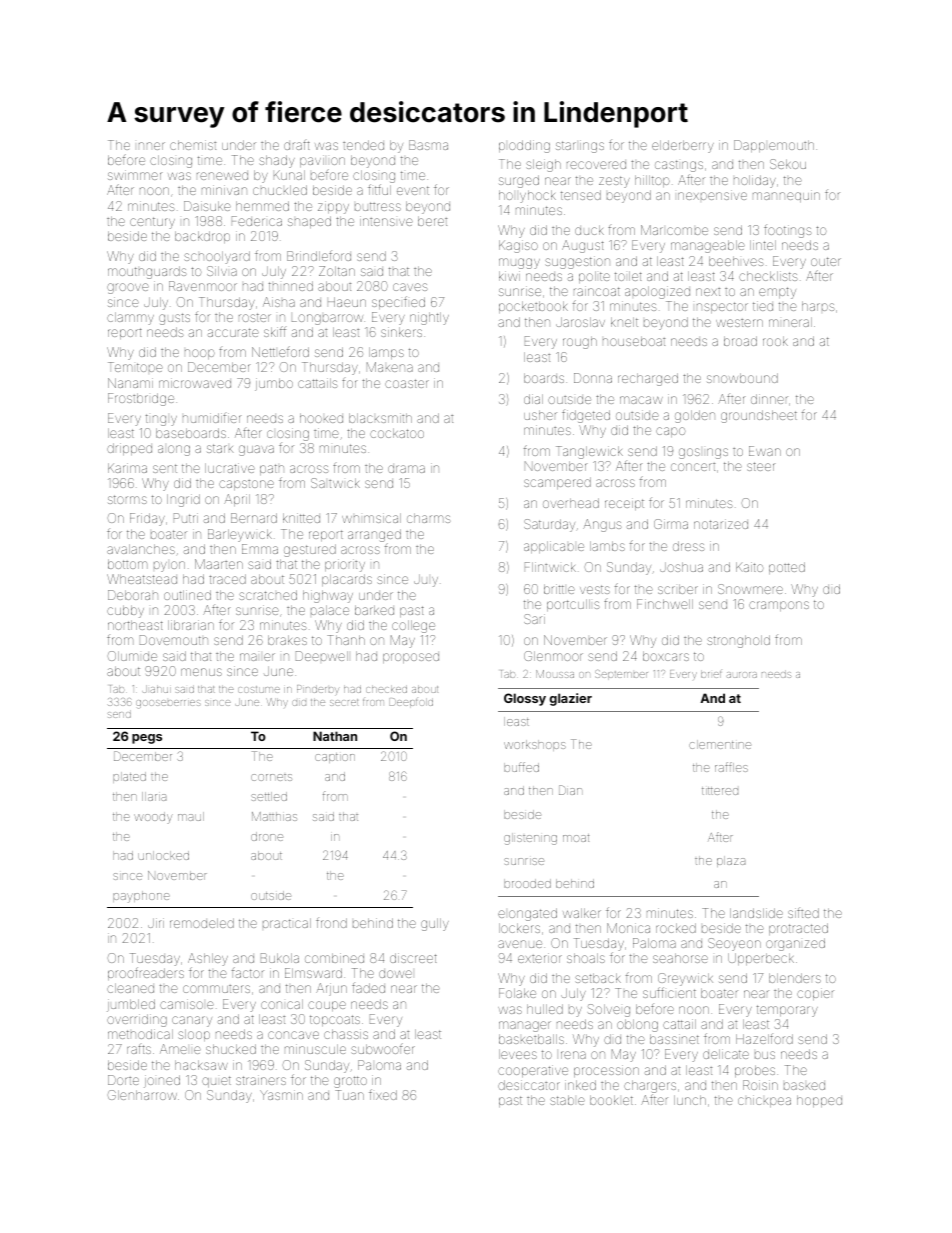  What do you see at coordinates (509, 276) in the screenshot?
I see `kiwi` at bounding box center [509, 276].
